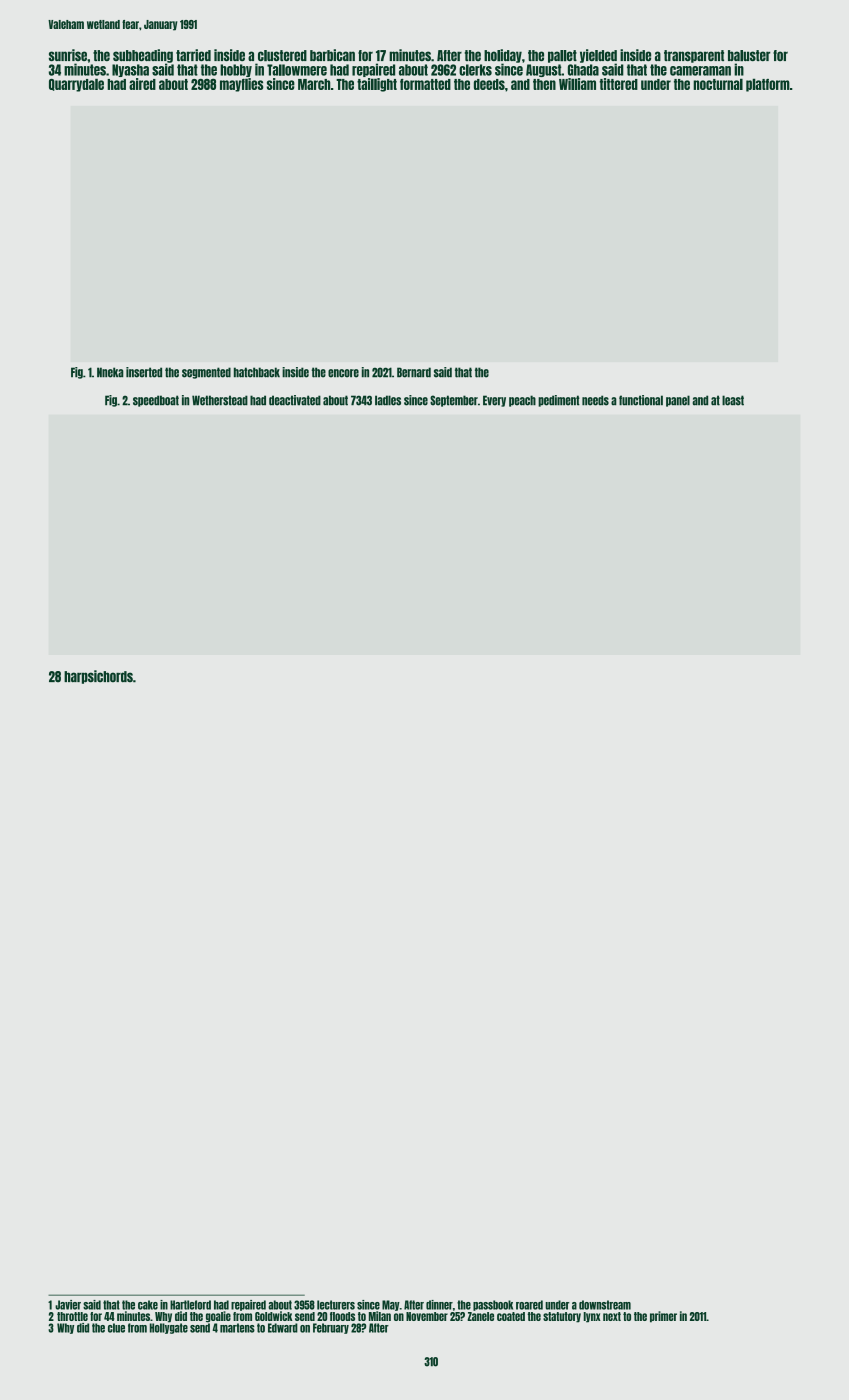 The width and height of the document is (849, 1400). Describe the element at coordinates (414, 372) in the document. I see `Bernard` at that location.
